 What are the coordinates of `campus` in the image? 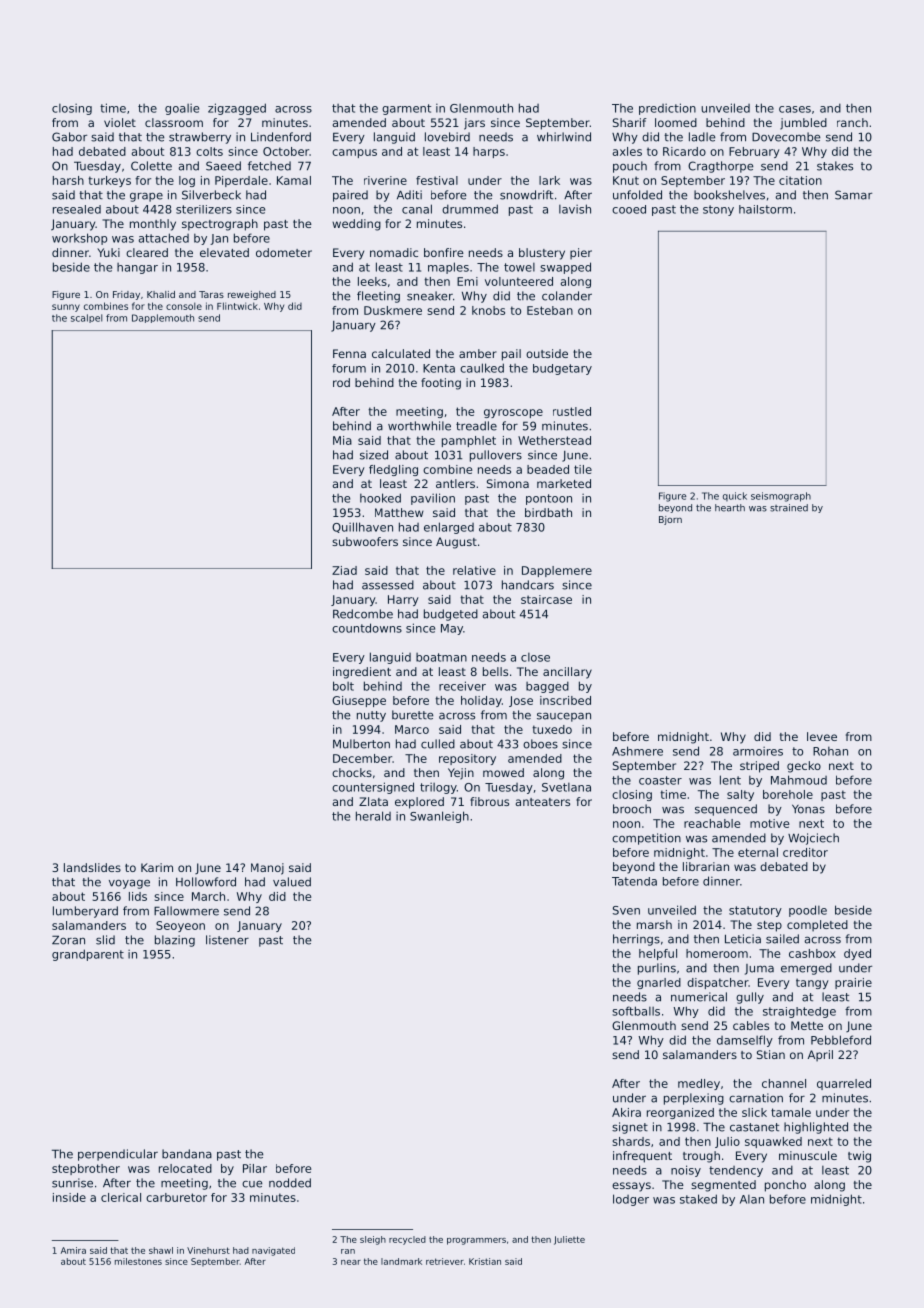 It's located at (354, 153).
